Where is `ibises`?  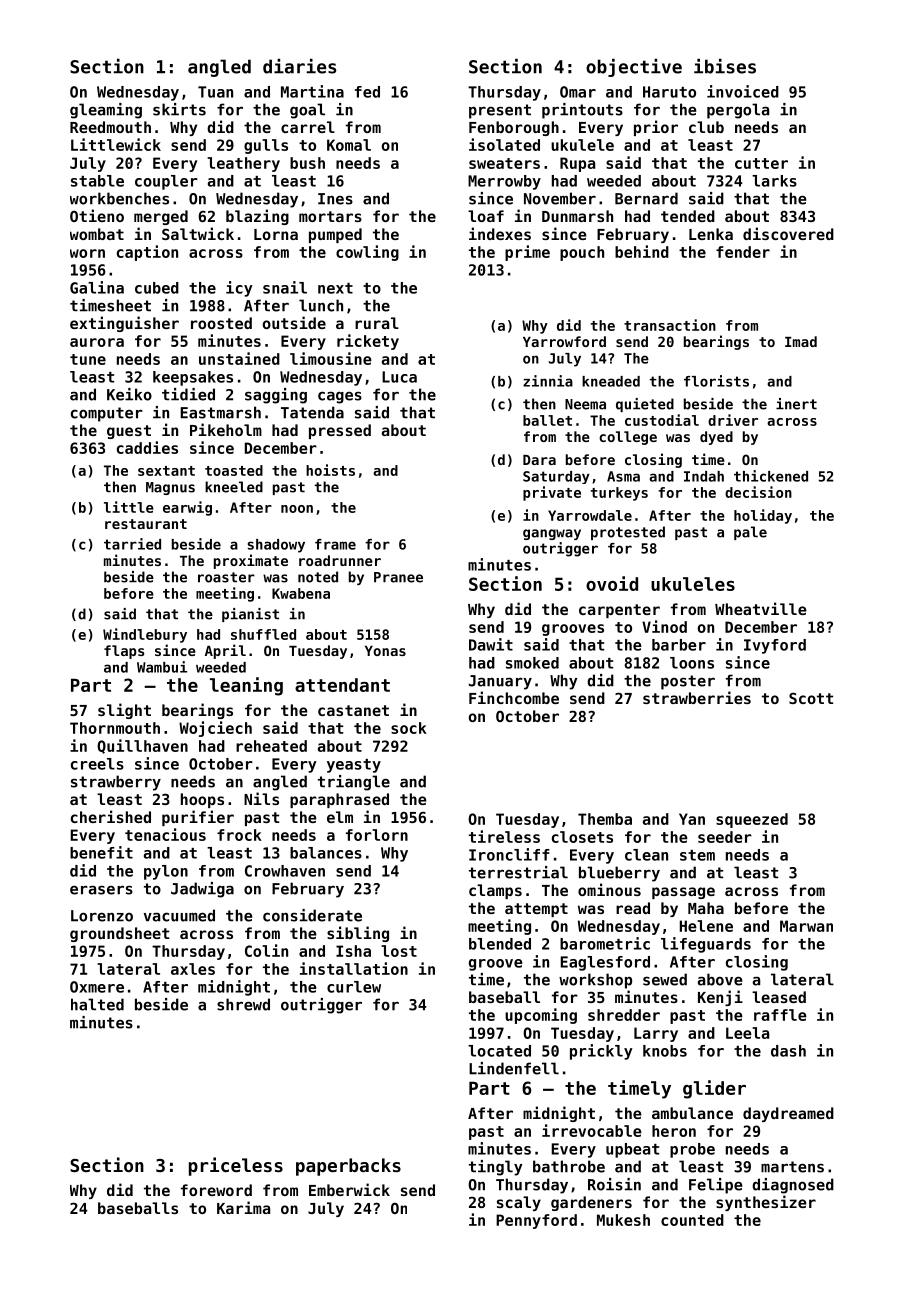 ibises is located at coordinates (725, 66).
